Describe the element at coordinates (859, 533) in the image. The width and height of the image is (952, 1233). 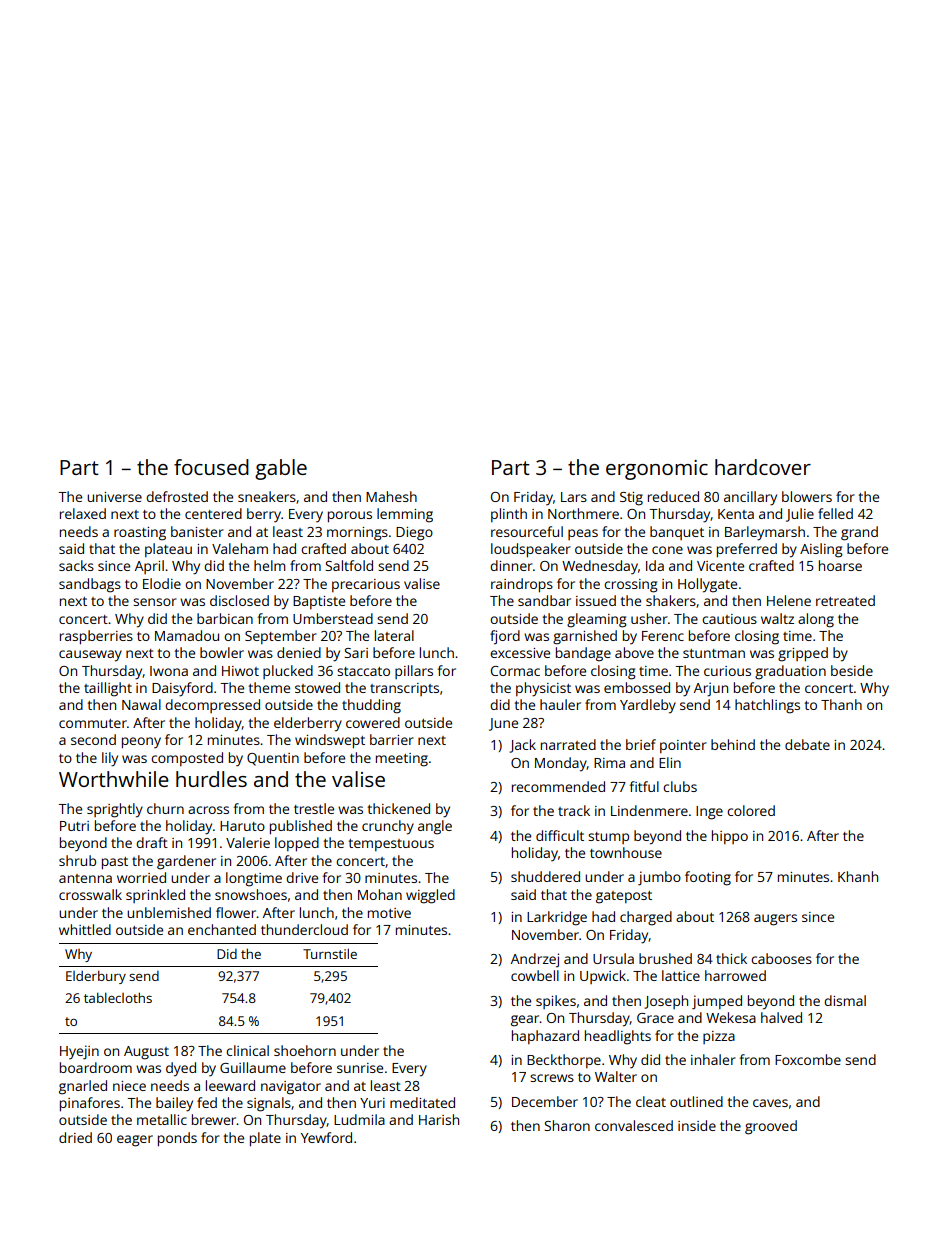
I see `grand` at that location.
